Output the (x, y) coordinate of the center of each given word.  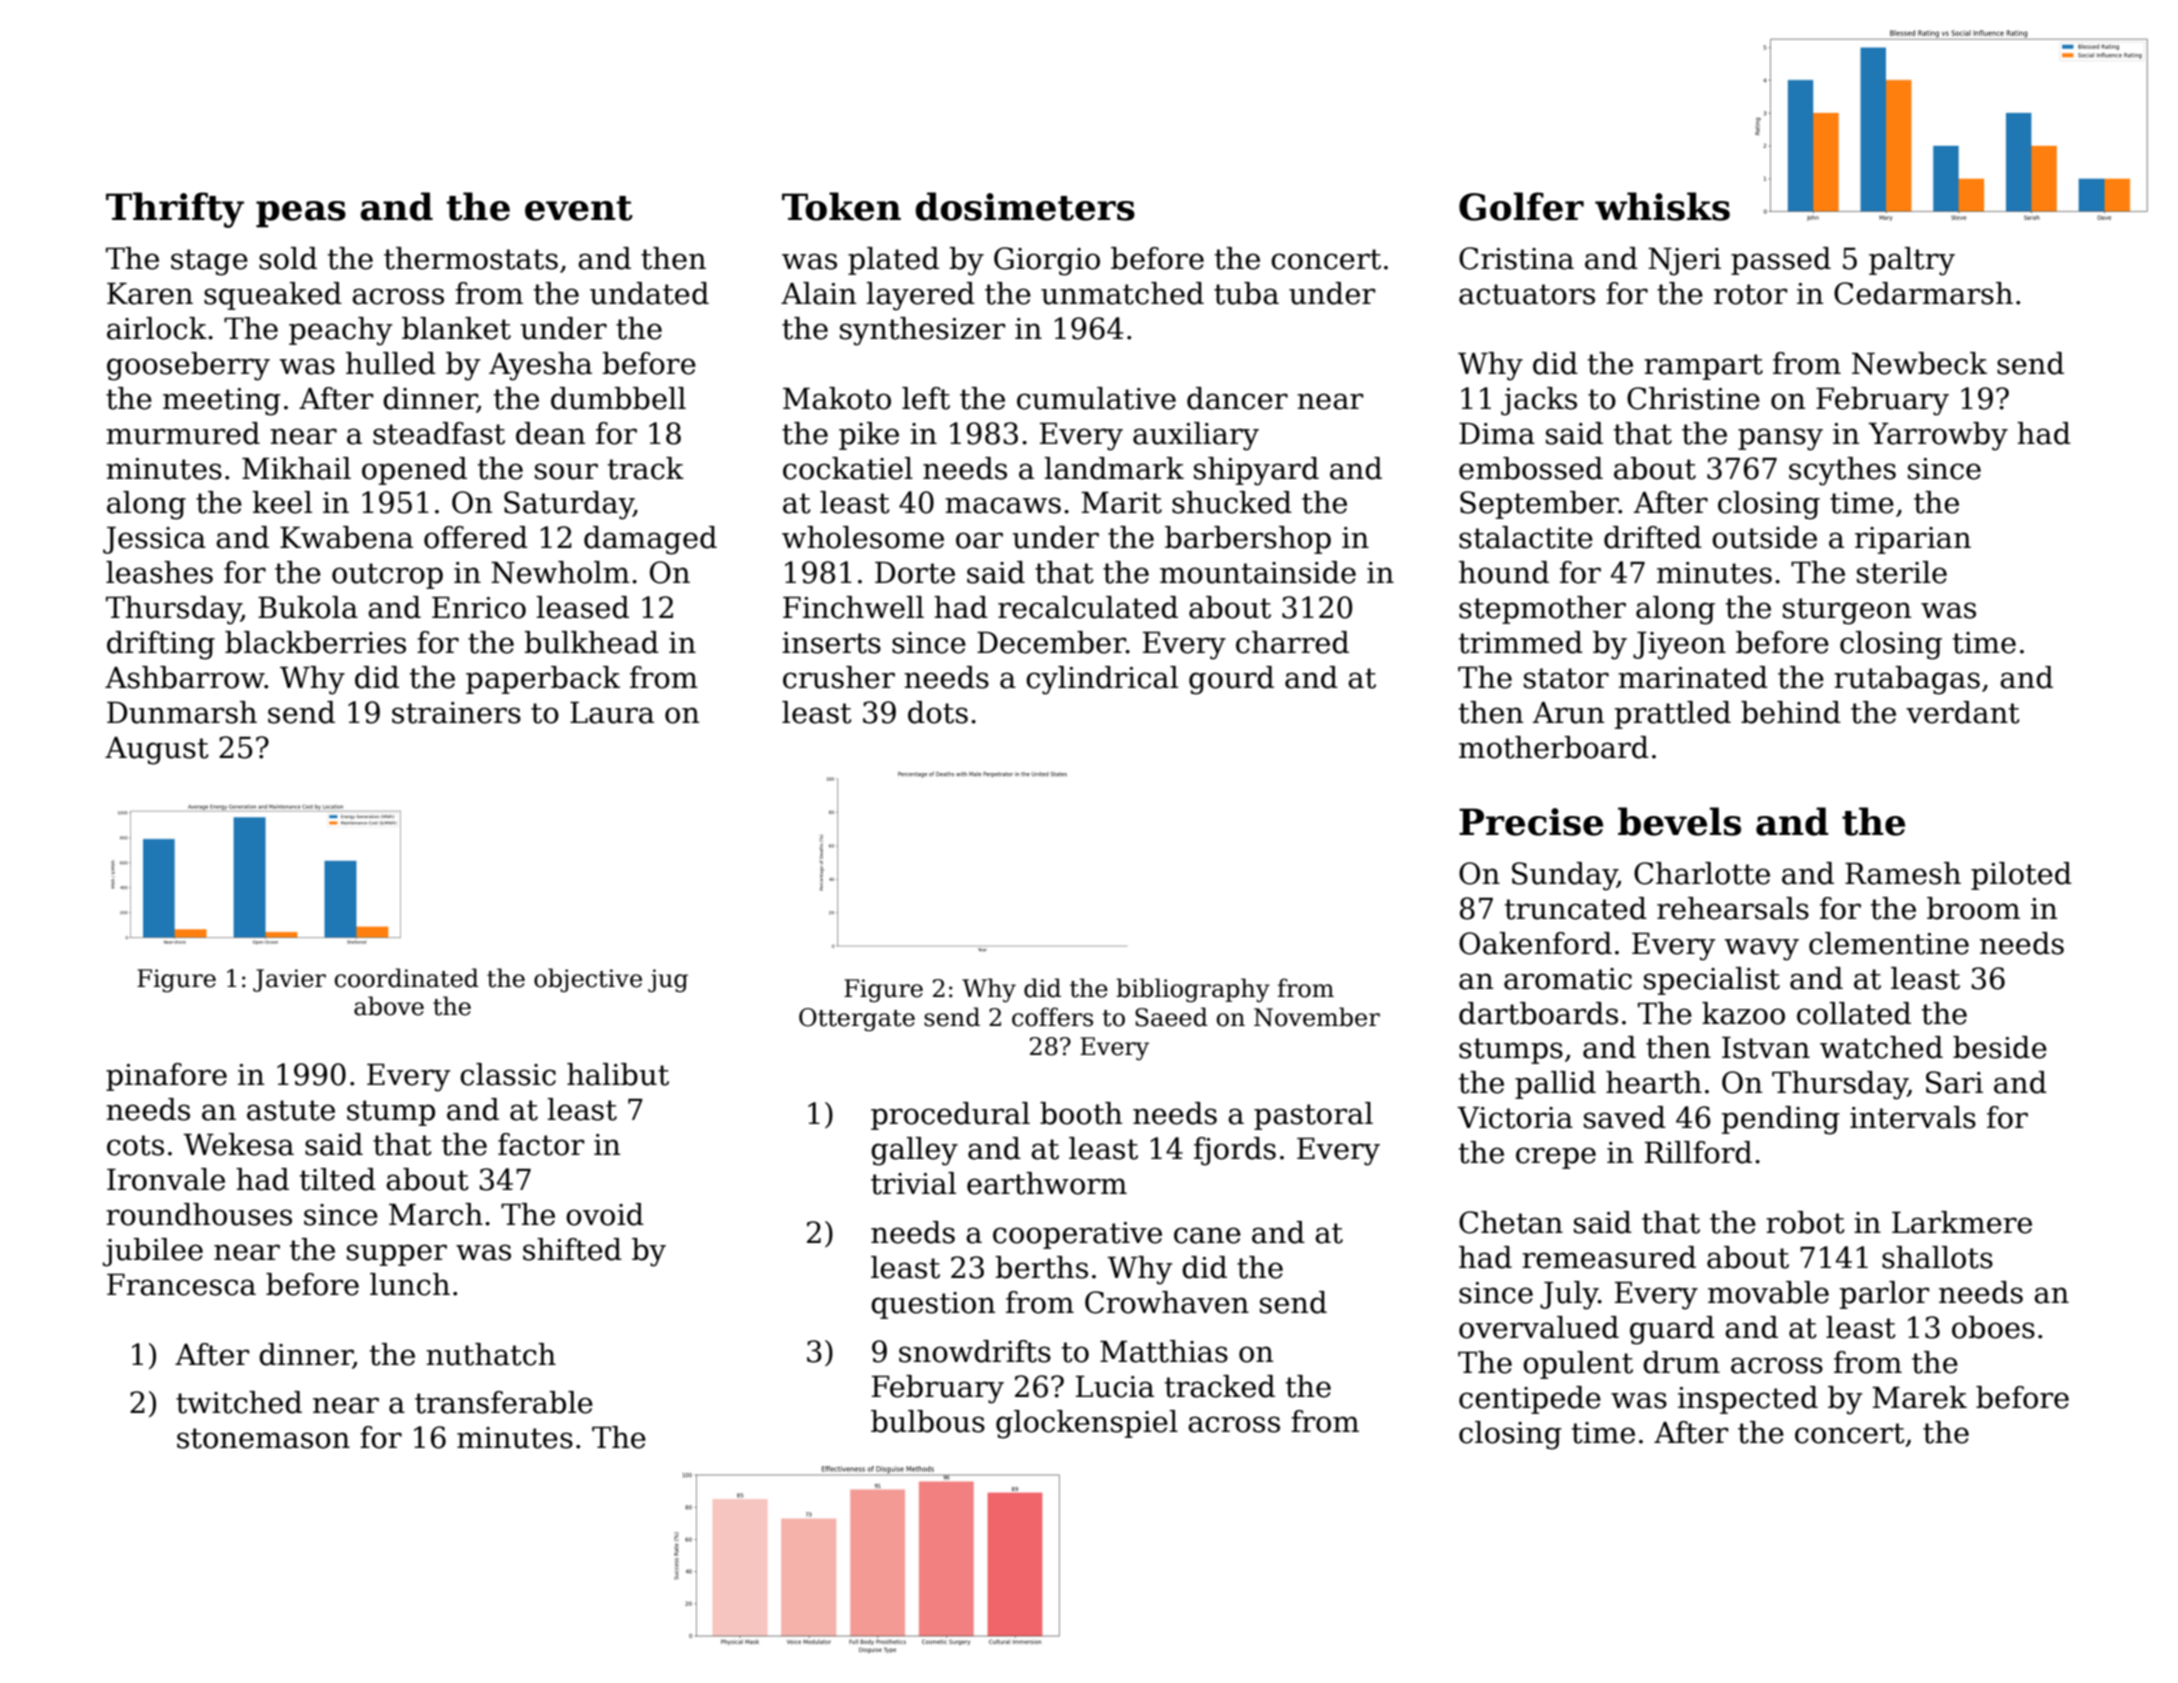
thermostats (471, 258)
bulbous (928, 1421)
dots (938, 712)
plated (893, 261)
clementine (1889, 943)
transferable (504, 1402)
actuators (1527, 294)
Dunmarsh (182, 712)
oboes (1993, 1327)
